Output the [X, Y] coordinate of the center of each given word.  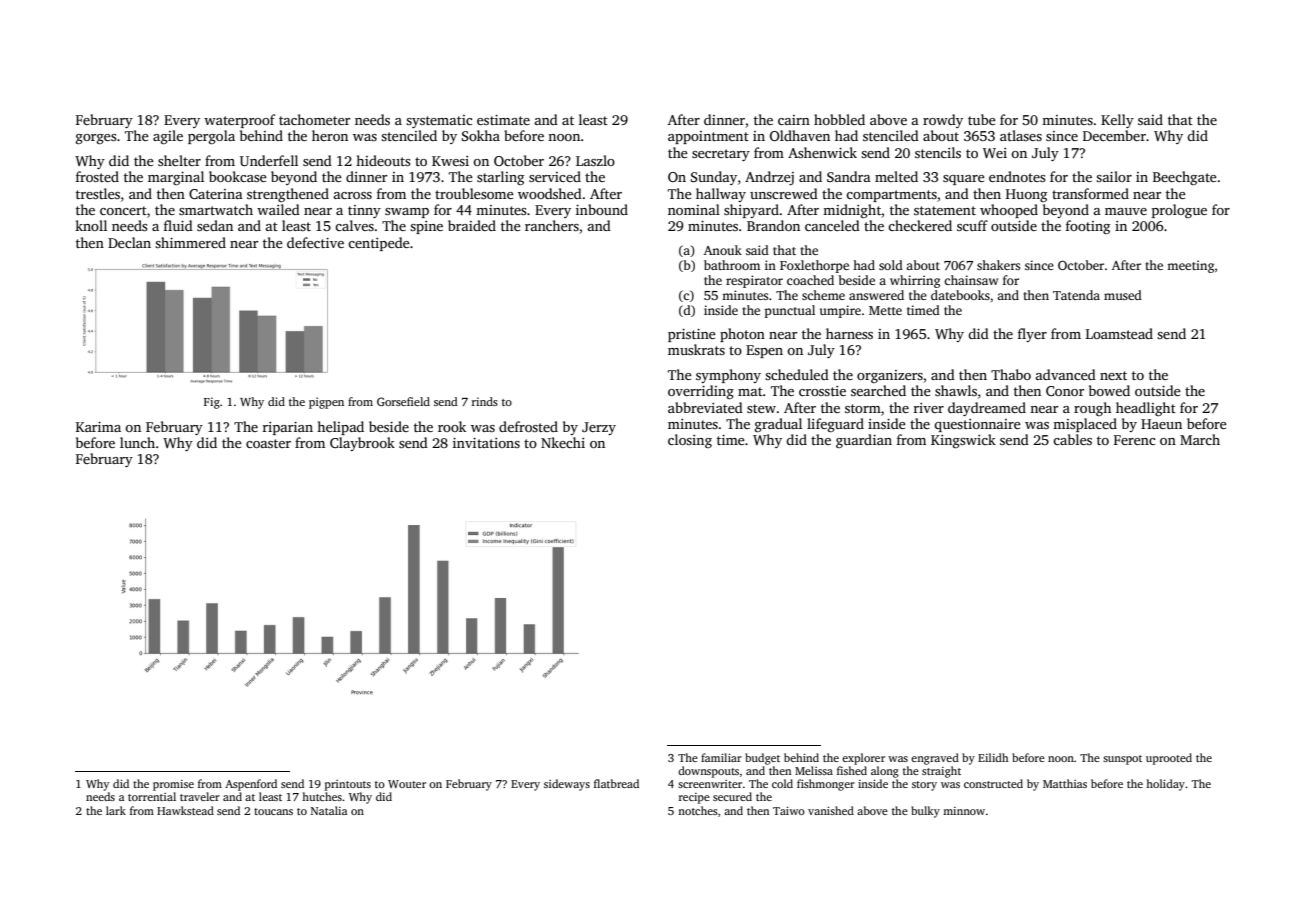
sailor [1114, 176]
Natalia [329, 810]
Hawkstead [185, 810]
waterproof [239, 121]
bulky [925, 812]
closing [690, 441]
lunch [137, 442]
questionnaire [978, 425]
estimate [503, 120]
